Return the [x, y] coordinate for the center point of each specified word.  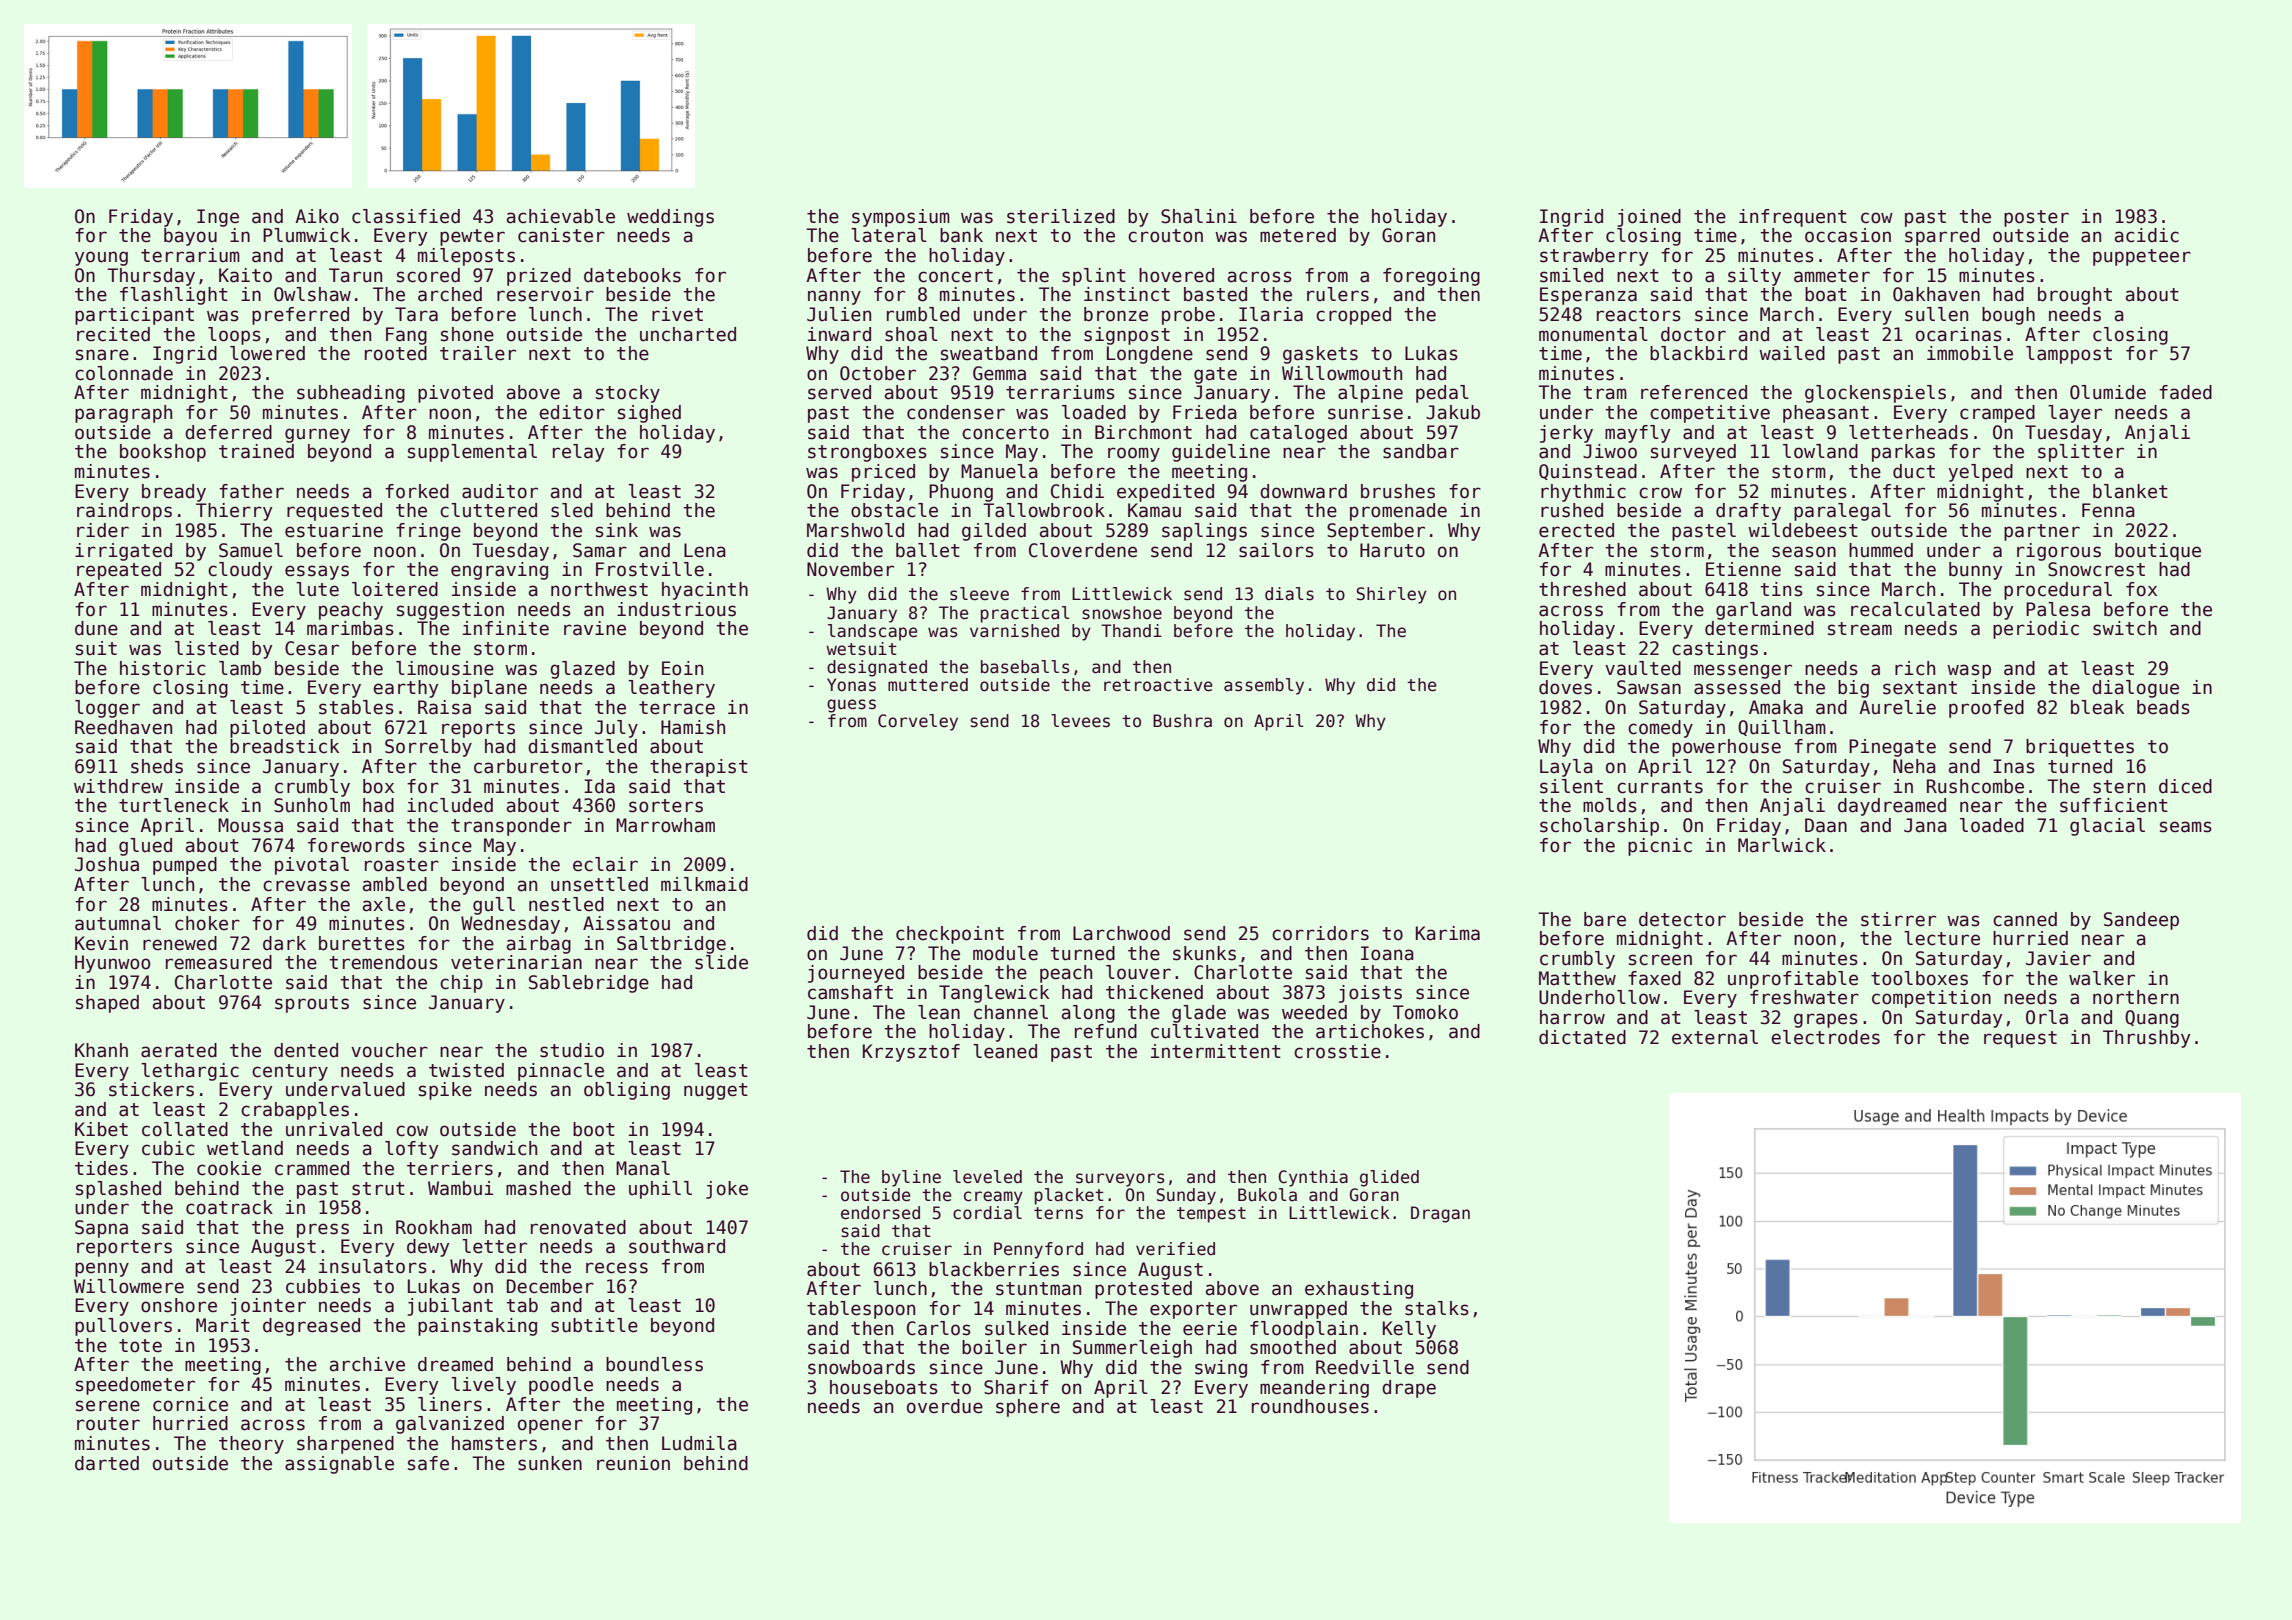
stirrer [1898, 919]
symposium [901, 218]
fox [2141, 589]
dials [1289, 594]
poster [2036, 218]
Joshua [107, 864]
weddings [670, 218]
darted [107, 1463]
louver [1138, 972]
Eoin [682, 668]
